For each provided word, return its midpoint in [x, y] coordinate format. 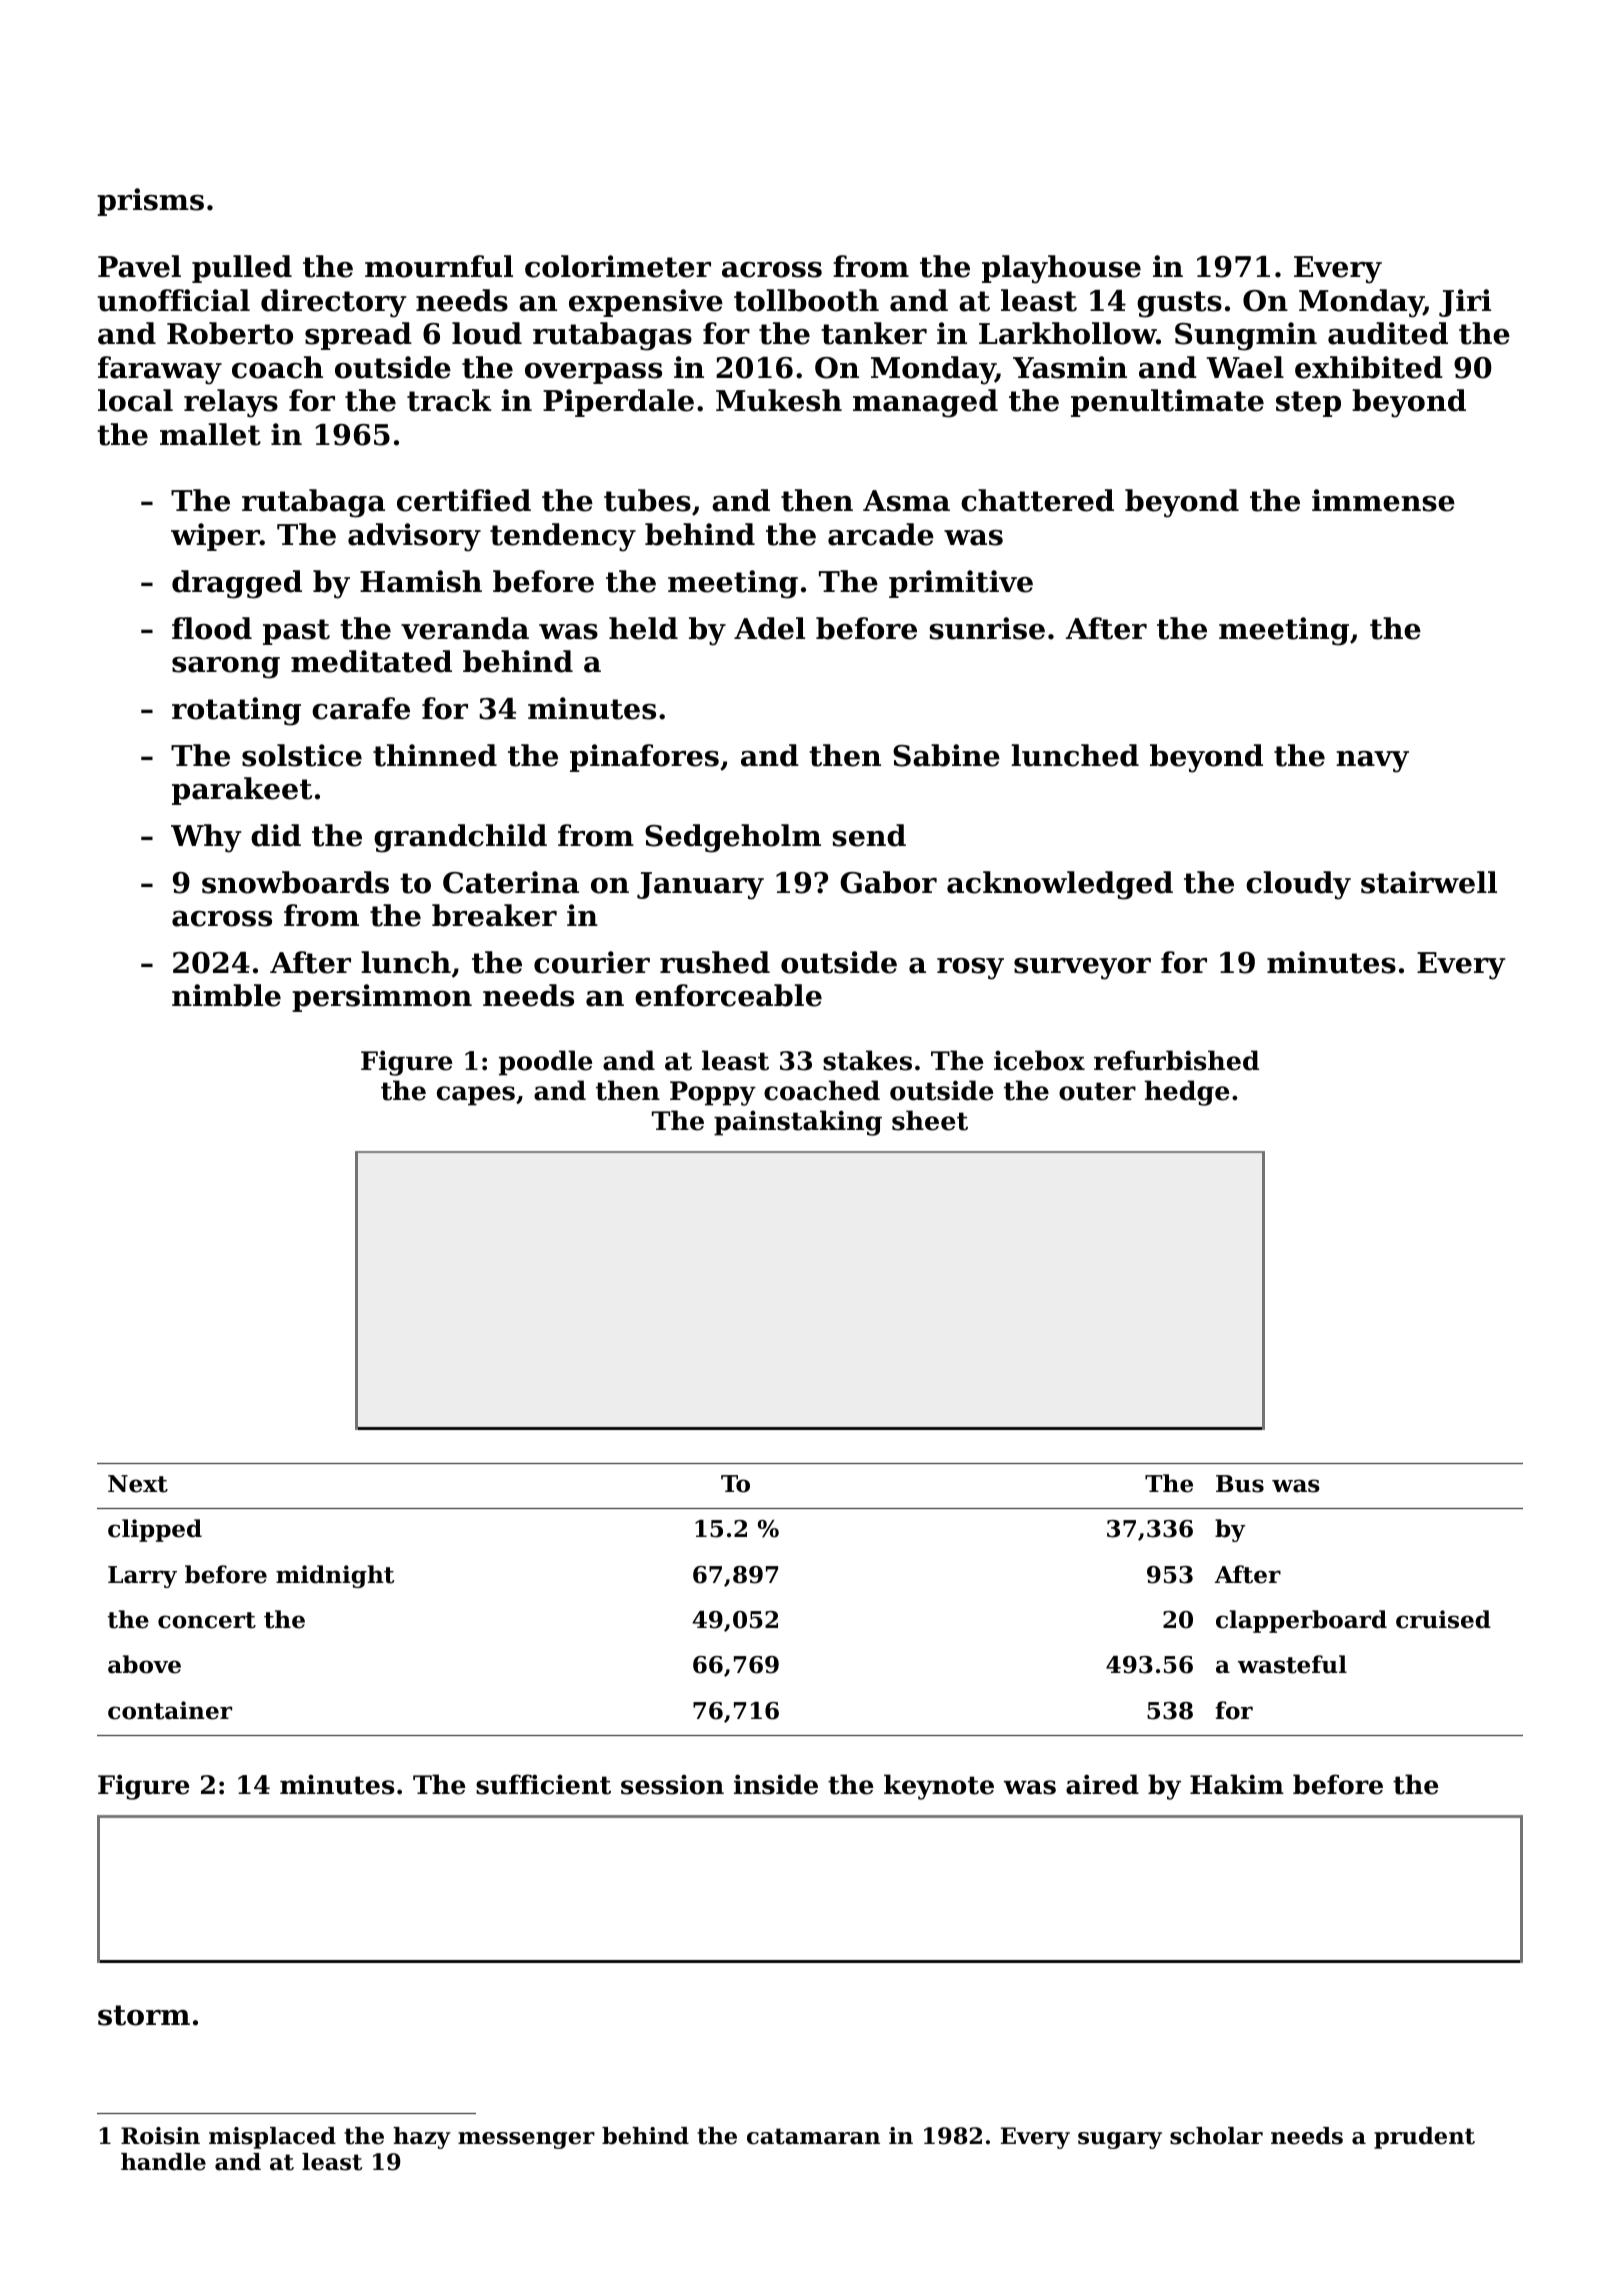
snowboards [295, 882]
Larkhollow [1067, 333]
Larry [142, 1577]
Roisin [160, 2136]
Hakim [1237, 1784]
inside [776, 1784]
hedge [1187, 1093]
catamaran [813, 2136]
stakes [867, 1060]
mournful [439, 266]
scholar [1216, 2136]
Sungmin [1246, 336]
